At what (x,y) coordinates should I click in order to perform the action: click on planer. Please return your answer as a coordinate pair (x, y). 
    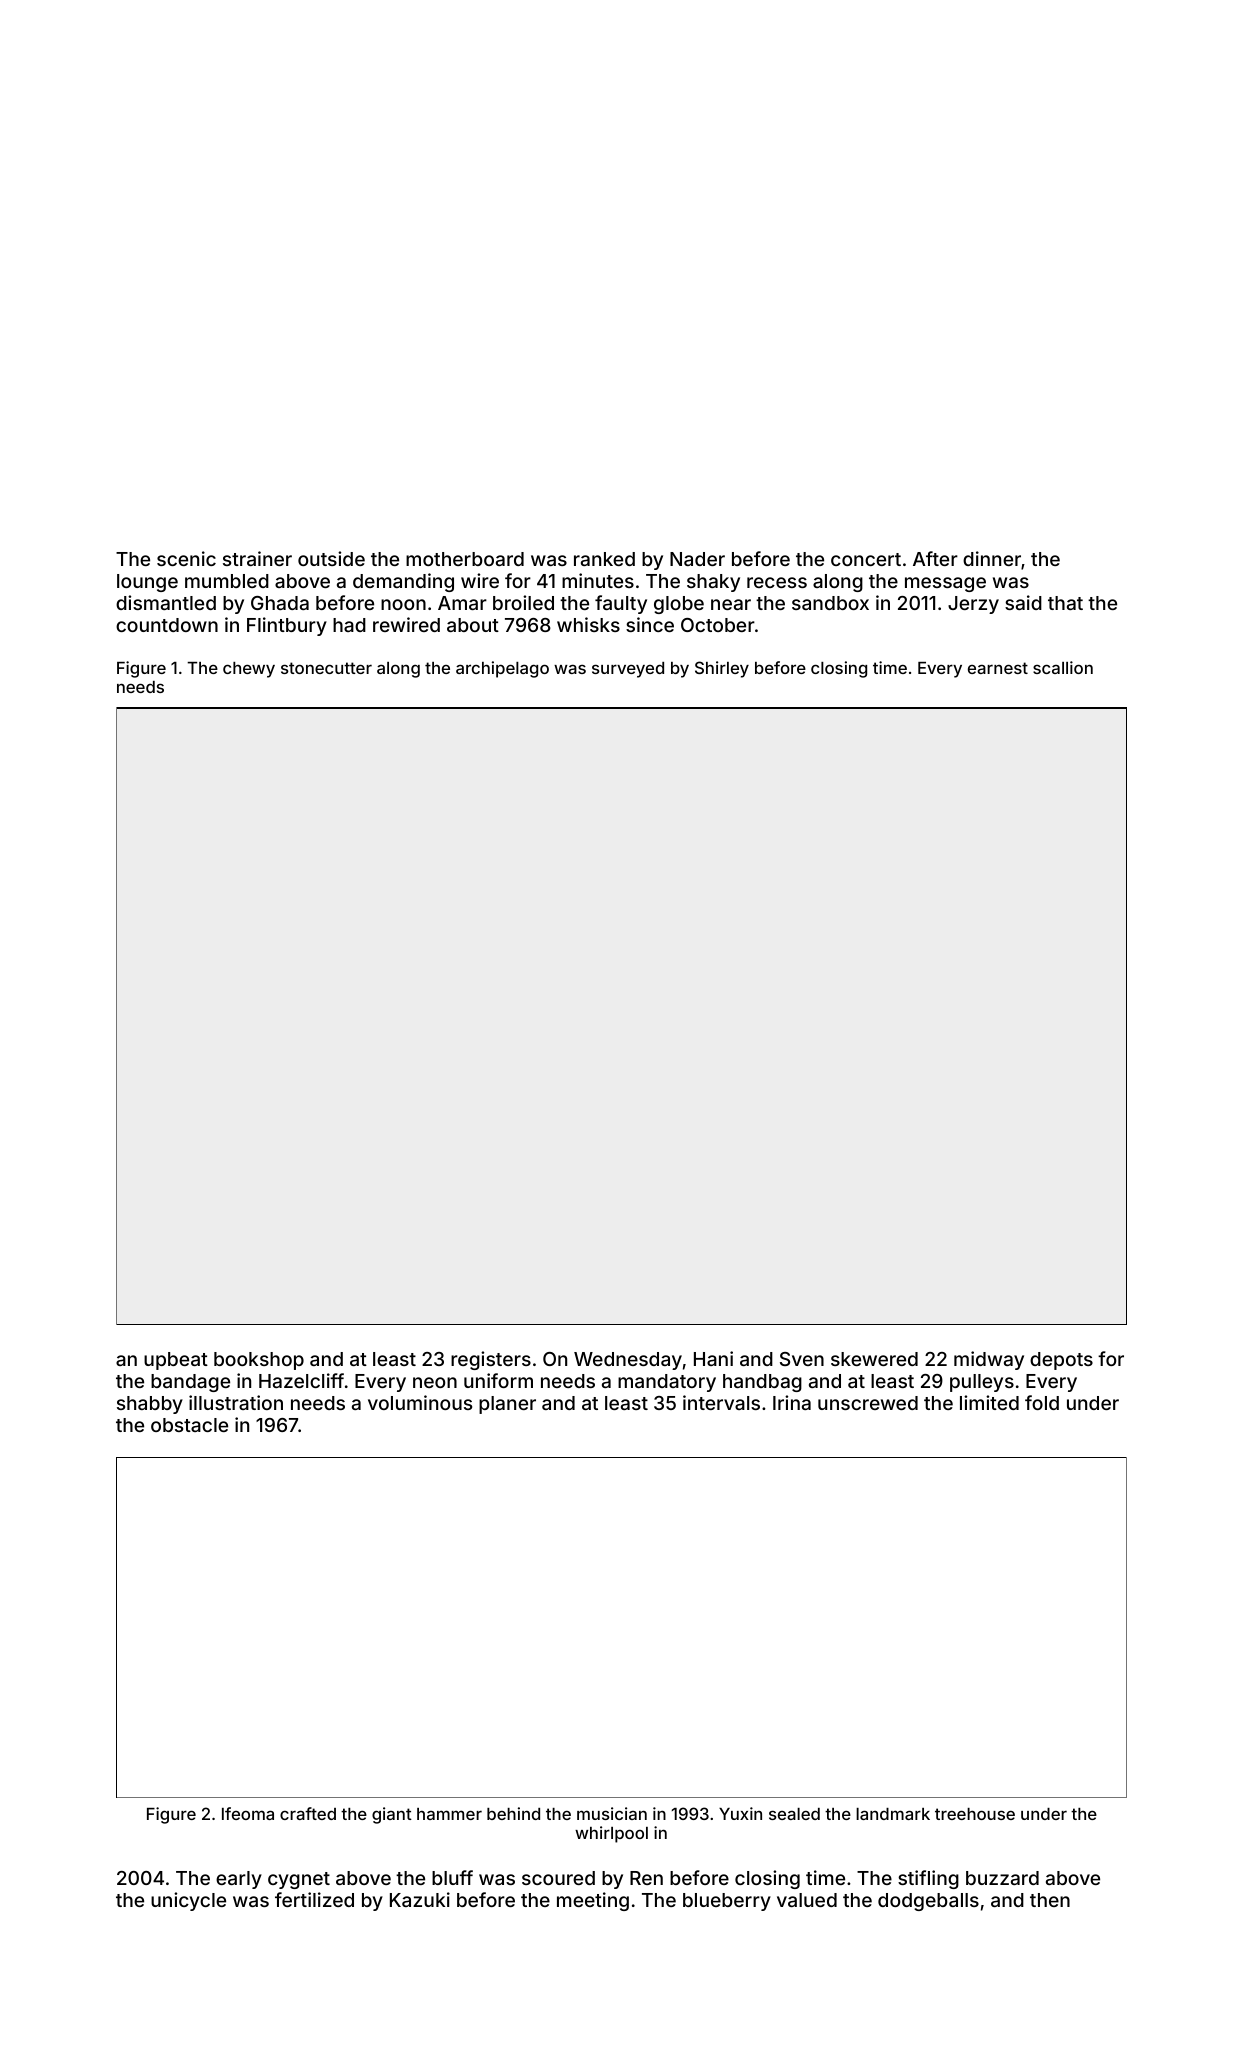
    Looking at the image, I should click on (507, 1405).
